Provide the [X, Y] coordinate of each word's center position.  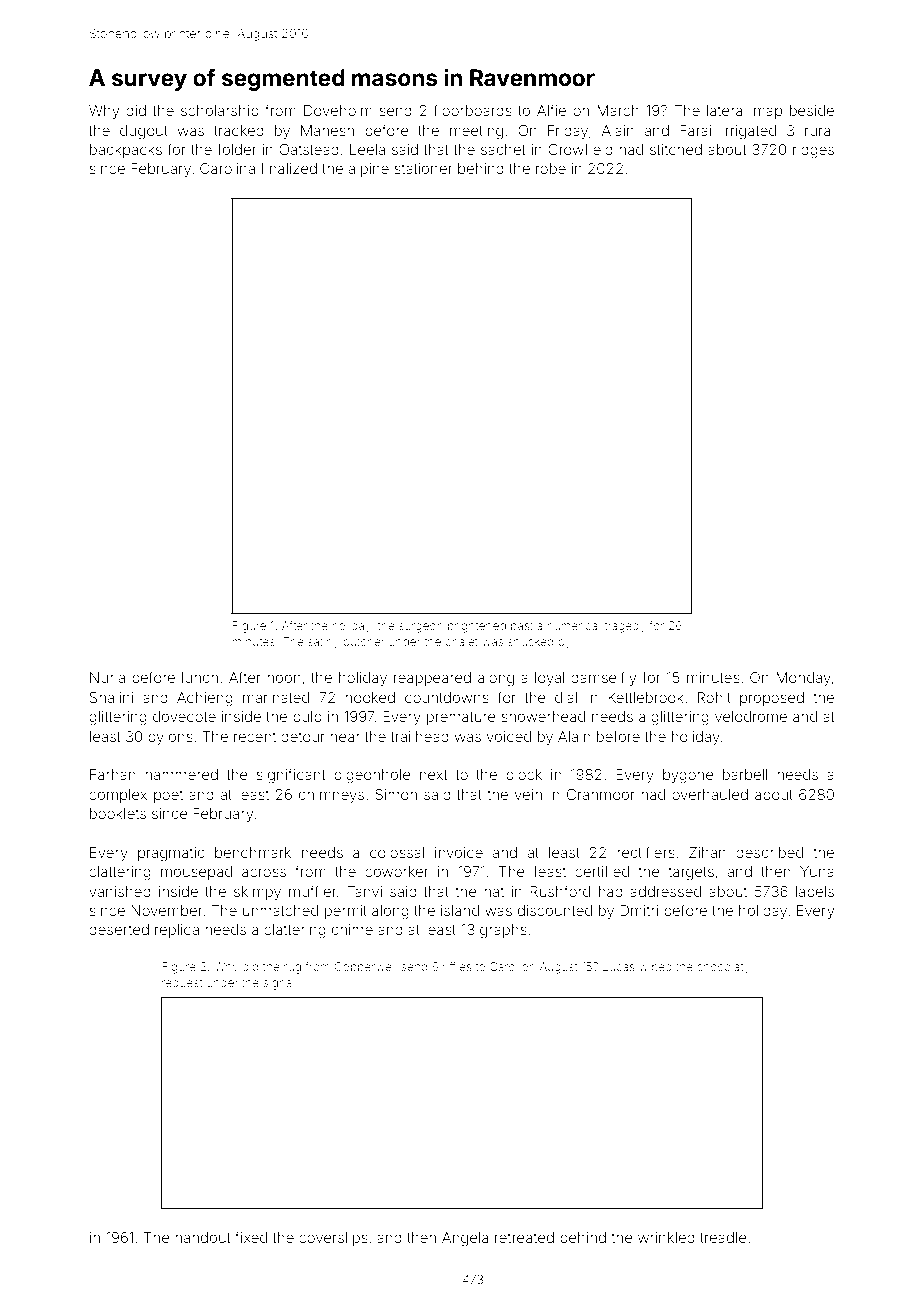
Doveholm [338, 110]
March [618, 110]
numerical [573, 625]
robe [551, 168]
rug [292, 969]
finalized [289, 168]
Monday [803, 679]
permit [346, 912]
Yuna [817, 871]
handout [203, 1237]
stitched [676, 149]
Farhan [113, 774]
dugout [144, 132]
